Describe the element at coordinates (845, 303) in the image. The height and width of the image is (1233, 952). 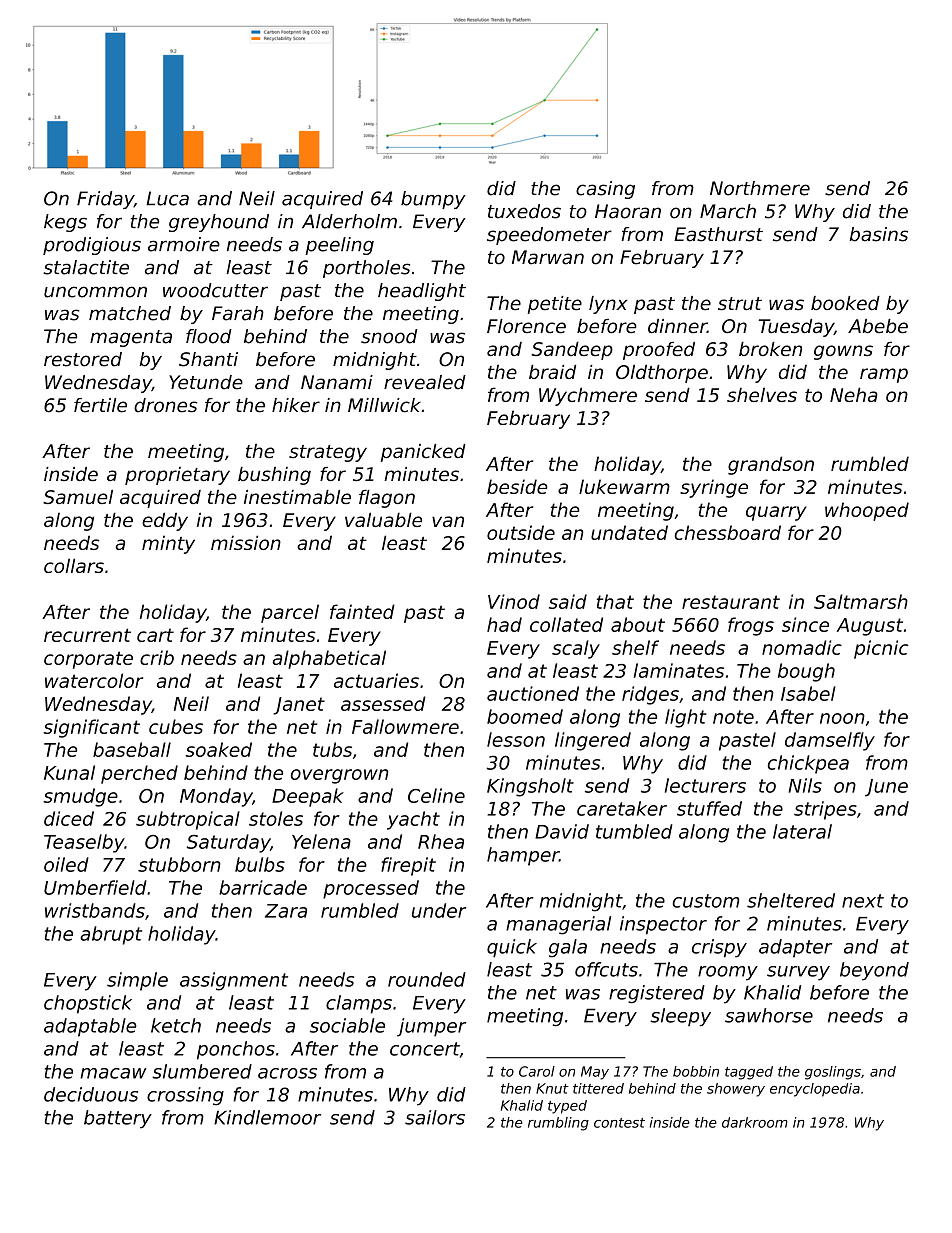
I see `booked` at that location.
